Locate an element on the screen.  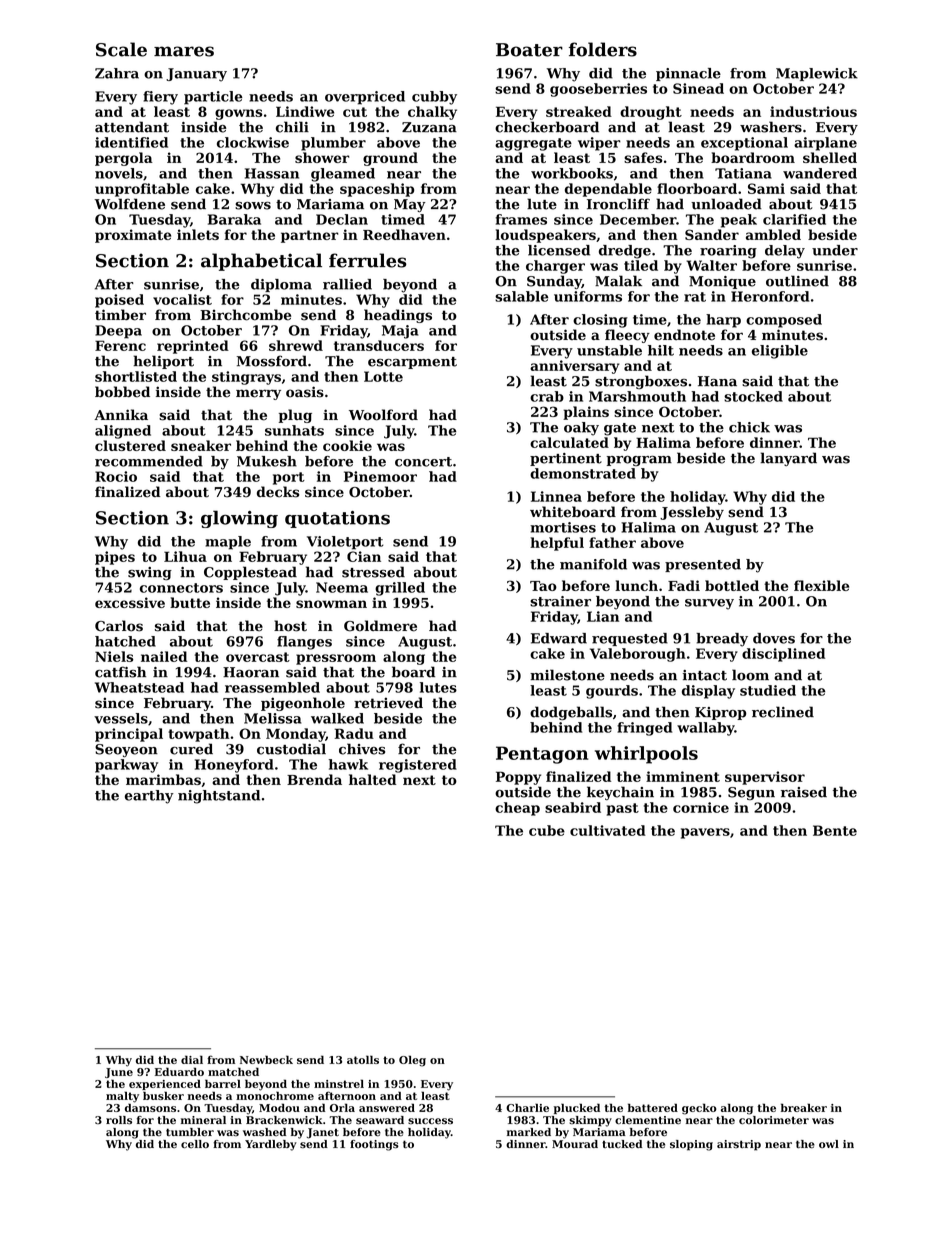
cubby is located at coordinates (434, 98).
